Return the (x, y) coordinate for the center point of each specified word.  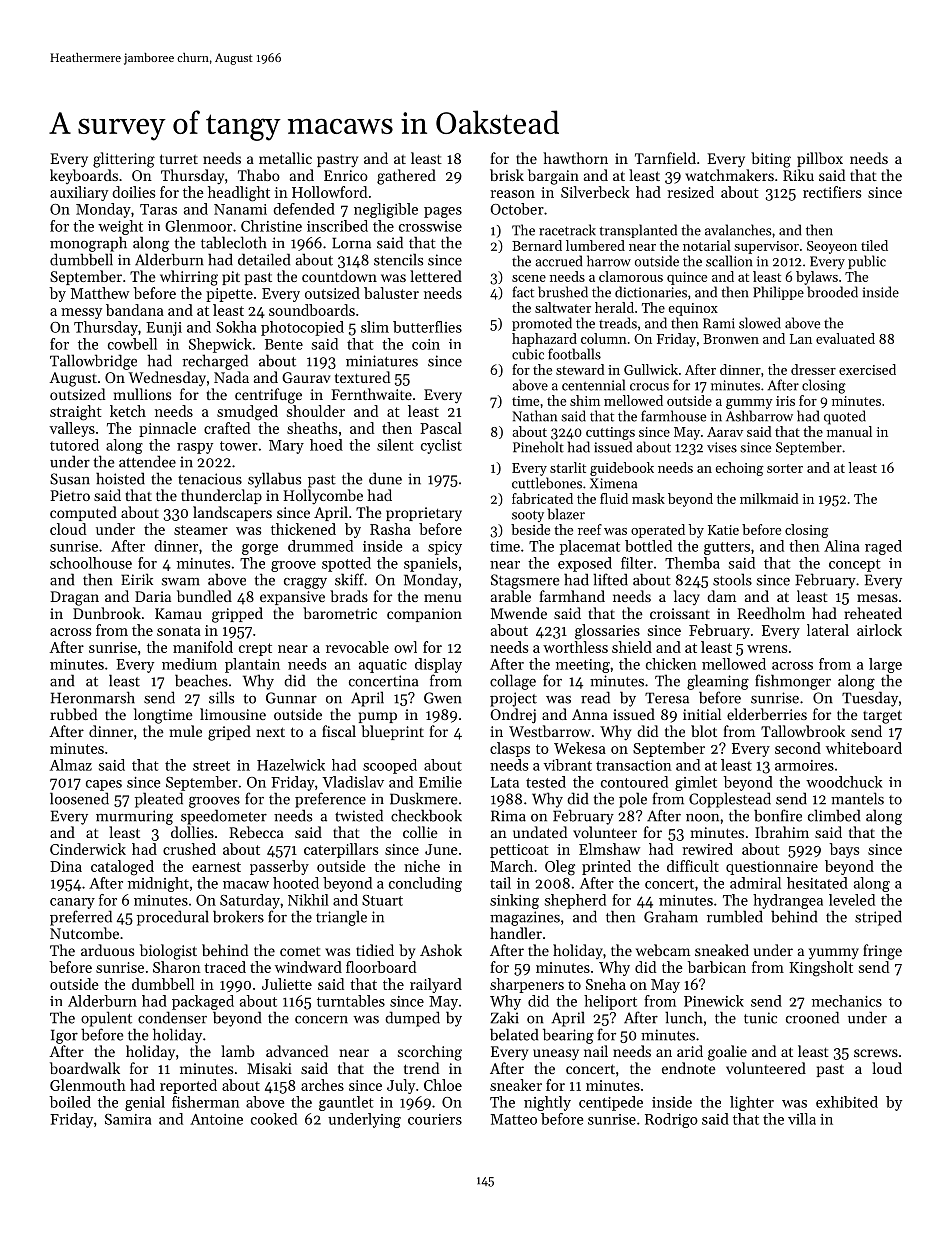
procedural (173, 918)
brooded (832, 292)
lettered (436, 276)
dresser (813, 369)
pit (231, 278)
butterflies (427, 327)
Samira (128, 1119)
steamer (201, 530)
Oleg (560, 868)
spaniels (430, 564)
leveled (852, 900)
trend (421, 1068)
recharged (215, 362)
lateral (828, 630)
